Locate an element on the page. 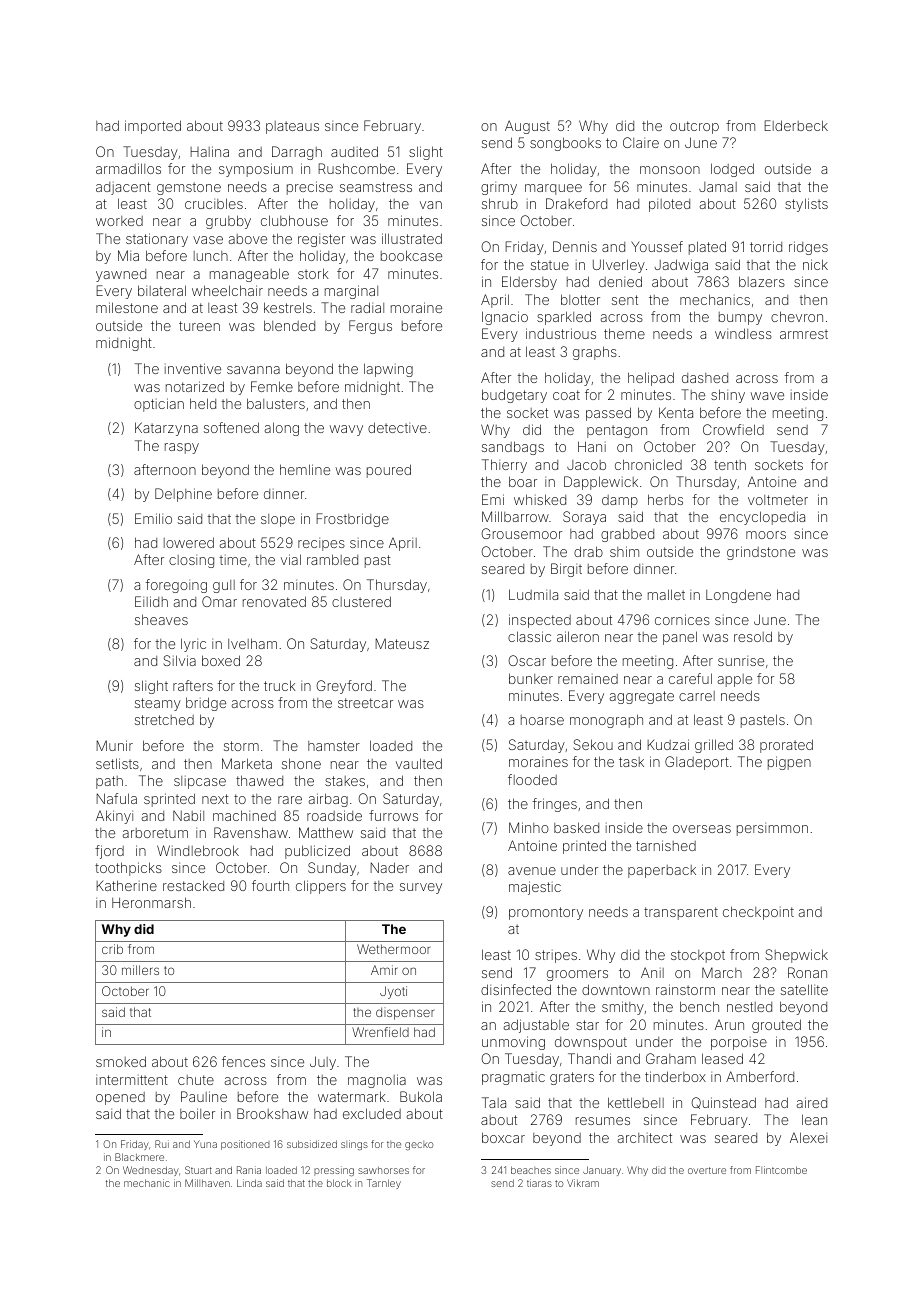 The height and width of the page is (1308, 924). imported is located at coordinates (153, 127).
